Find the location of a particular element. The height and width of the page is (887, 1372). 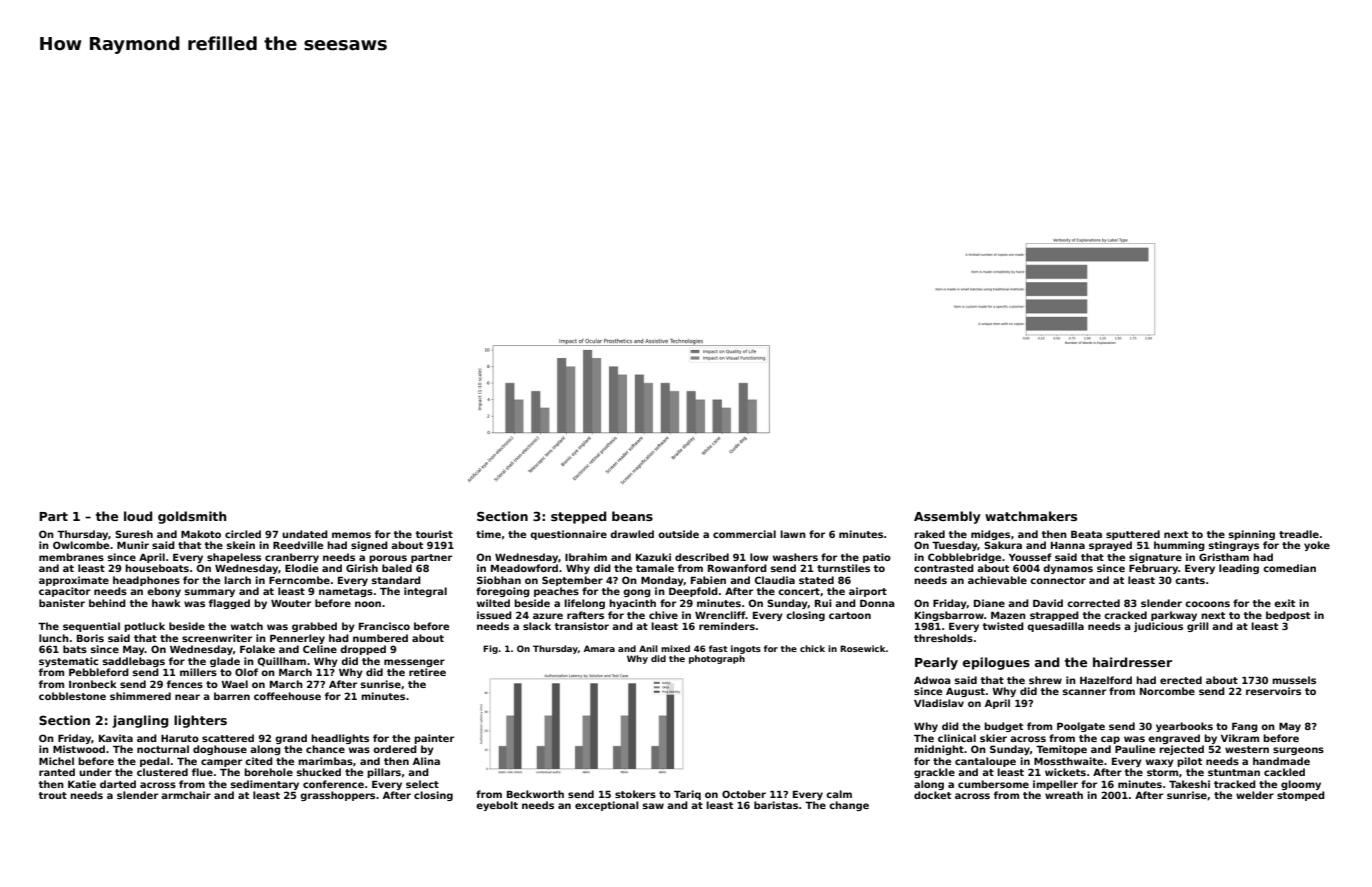

Temitope is located at coordinates (1061, 750).
